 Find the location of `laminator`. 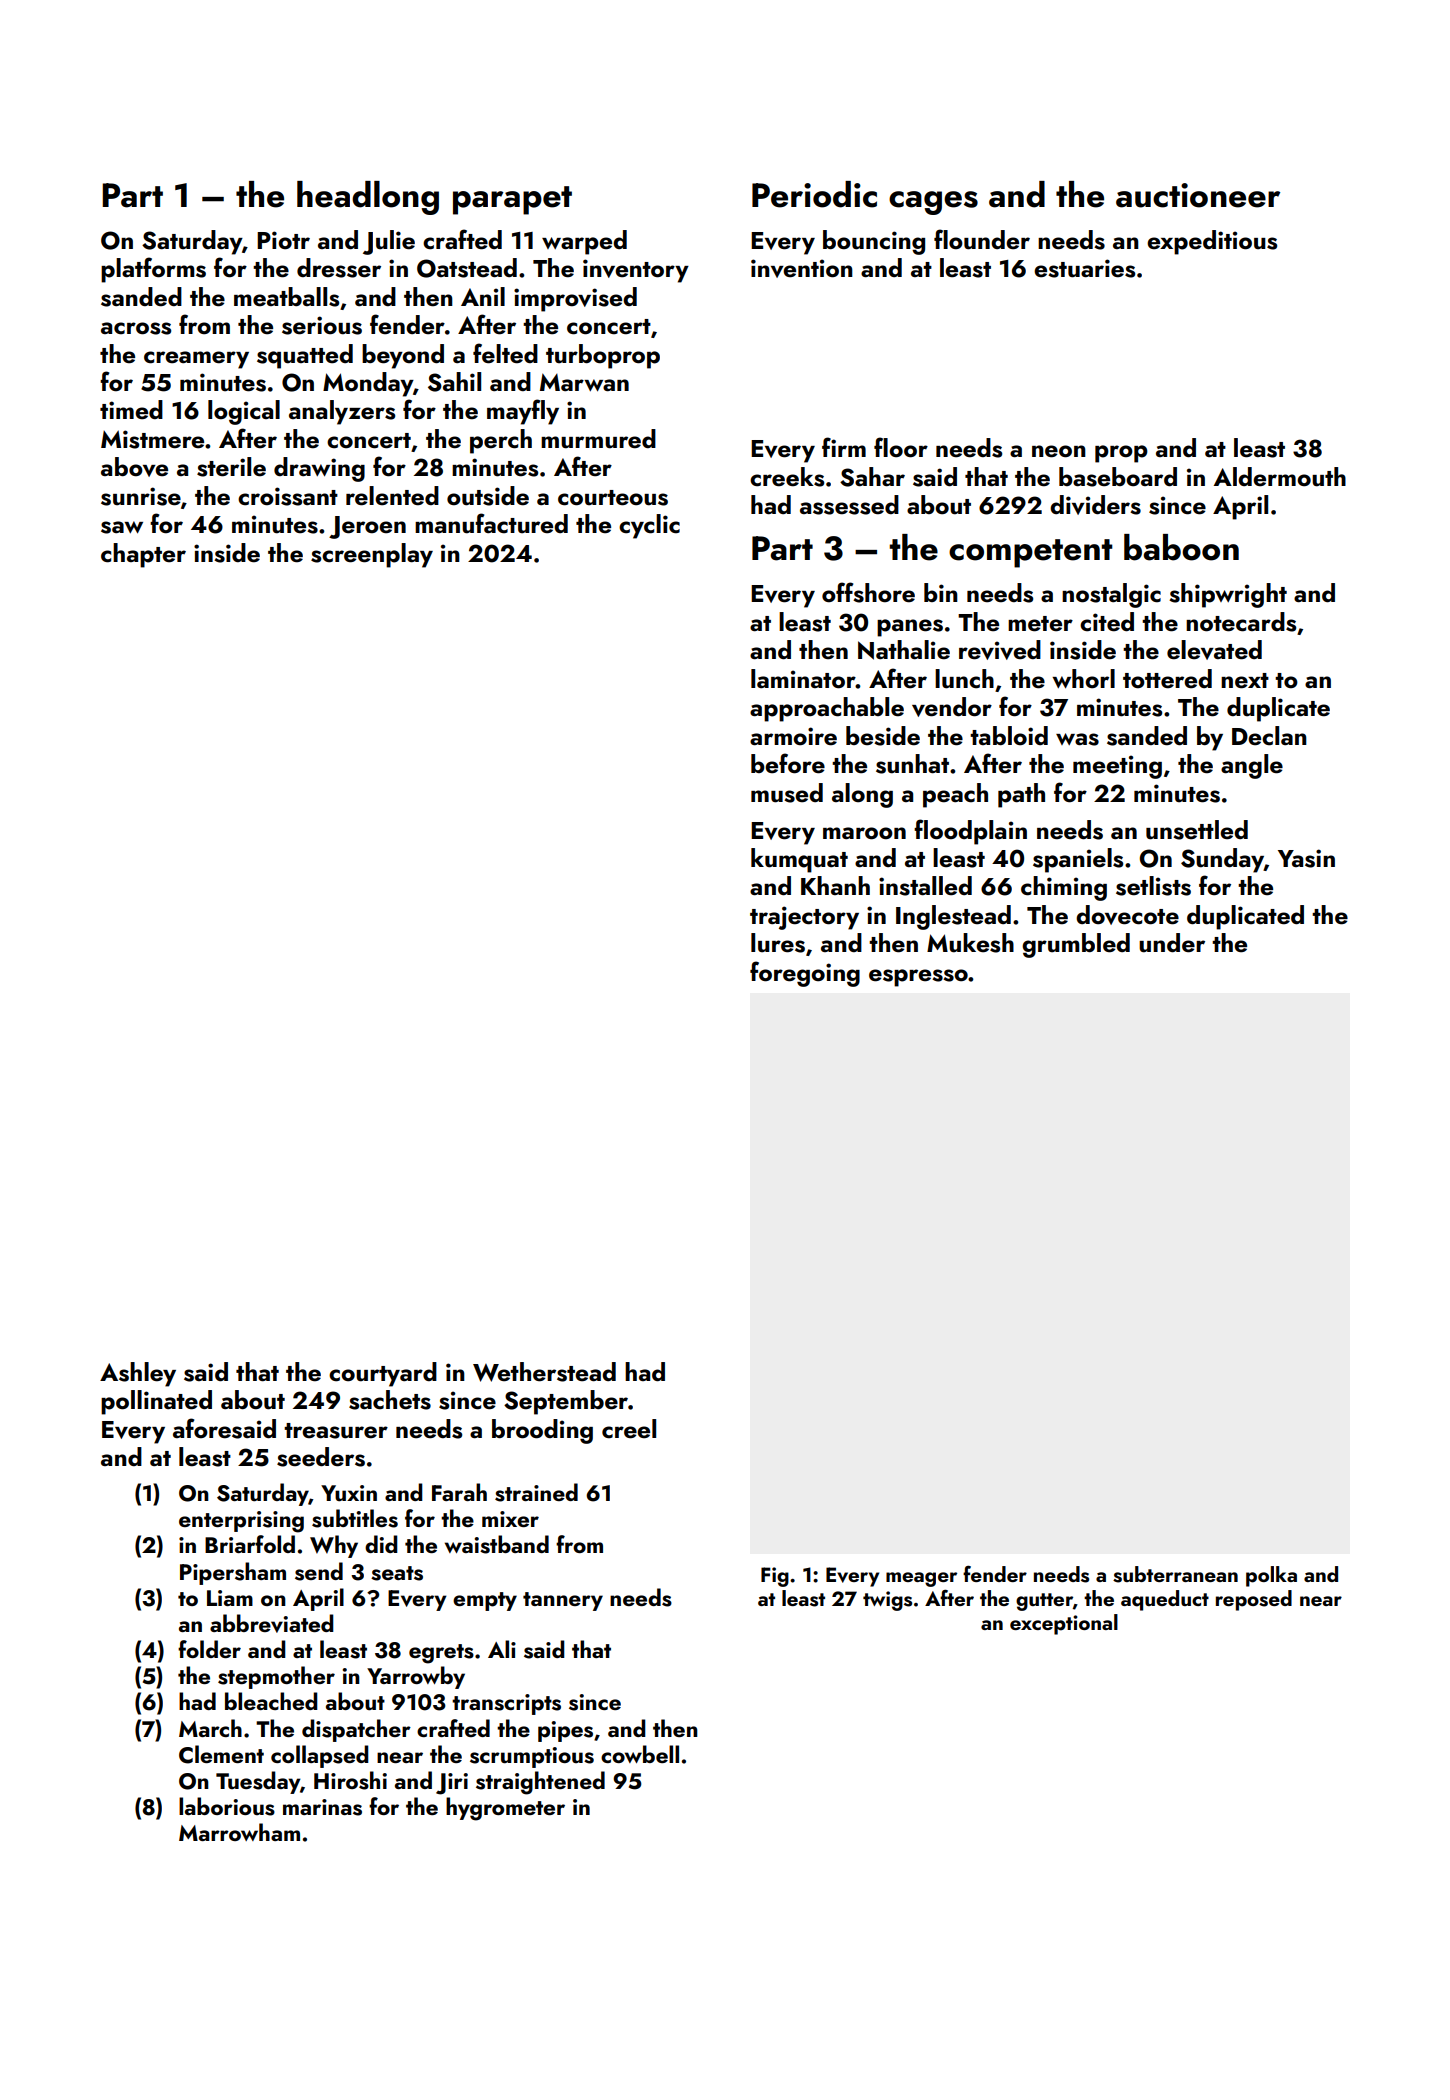

laminator is located at coordinates (803, 679).
